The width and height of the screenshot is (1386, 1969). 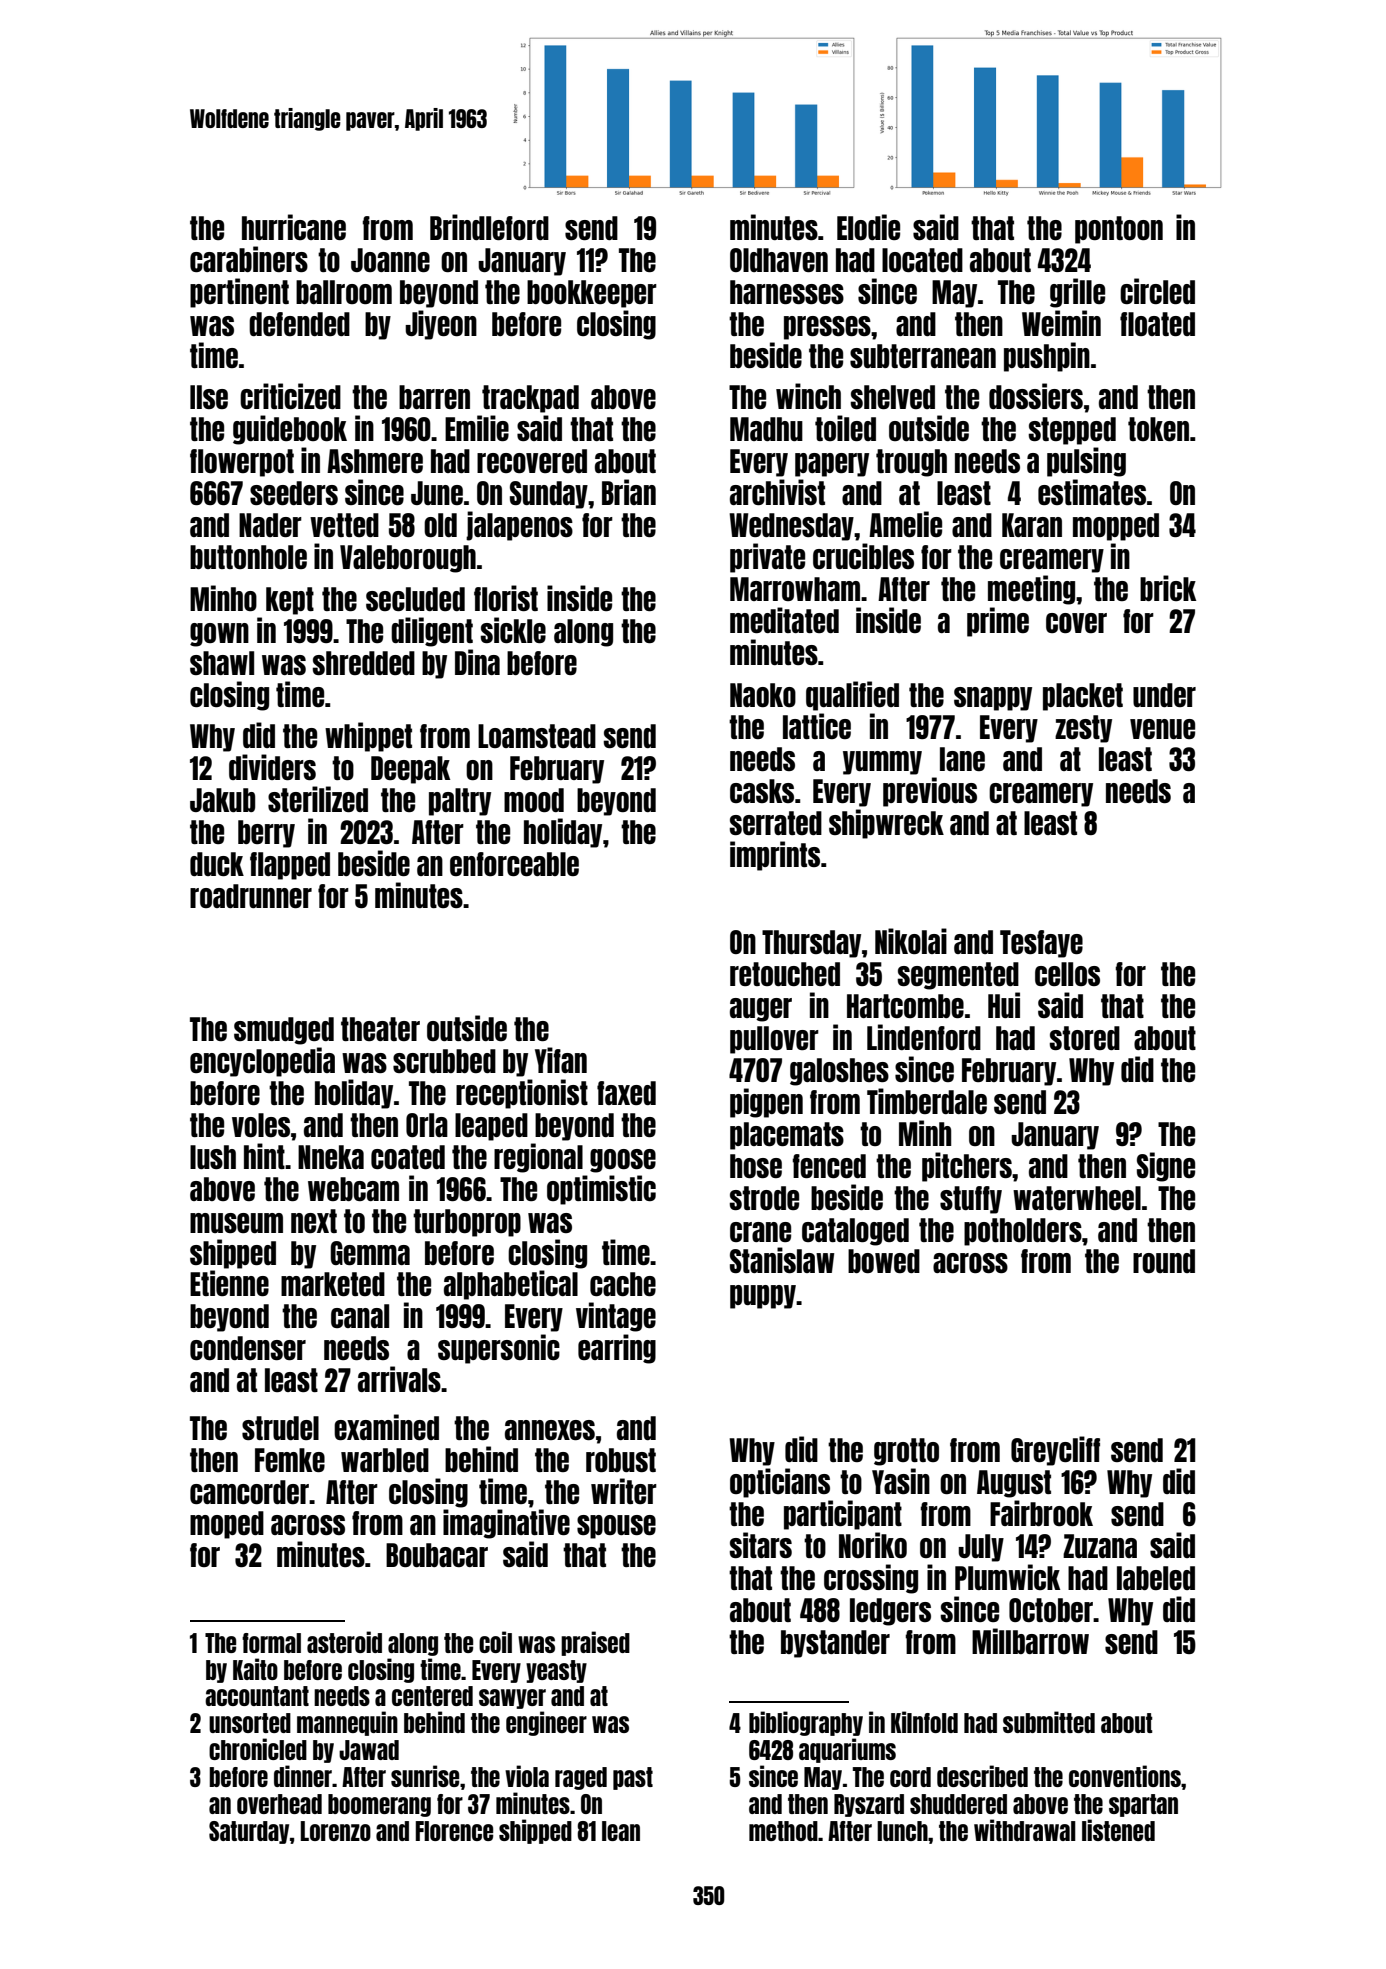 What do you see at coordinates (971, 1200) in the screenshot?
I see `stuffy` at bounding box center [971, 1200].
